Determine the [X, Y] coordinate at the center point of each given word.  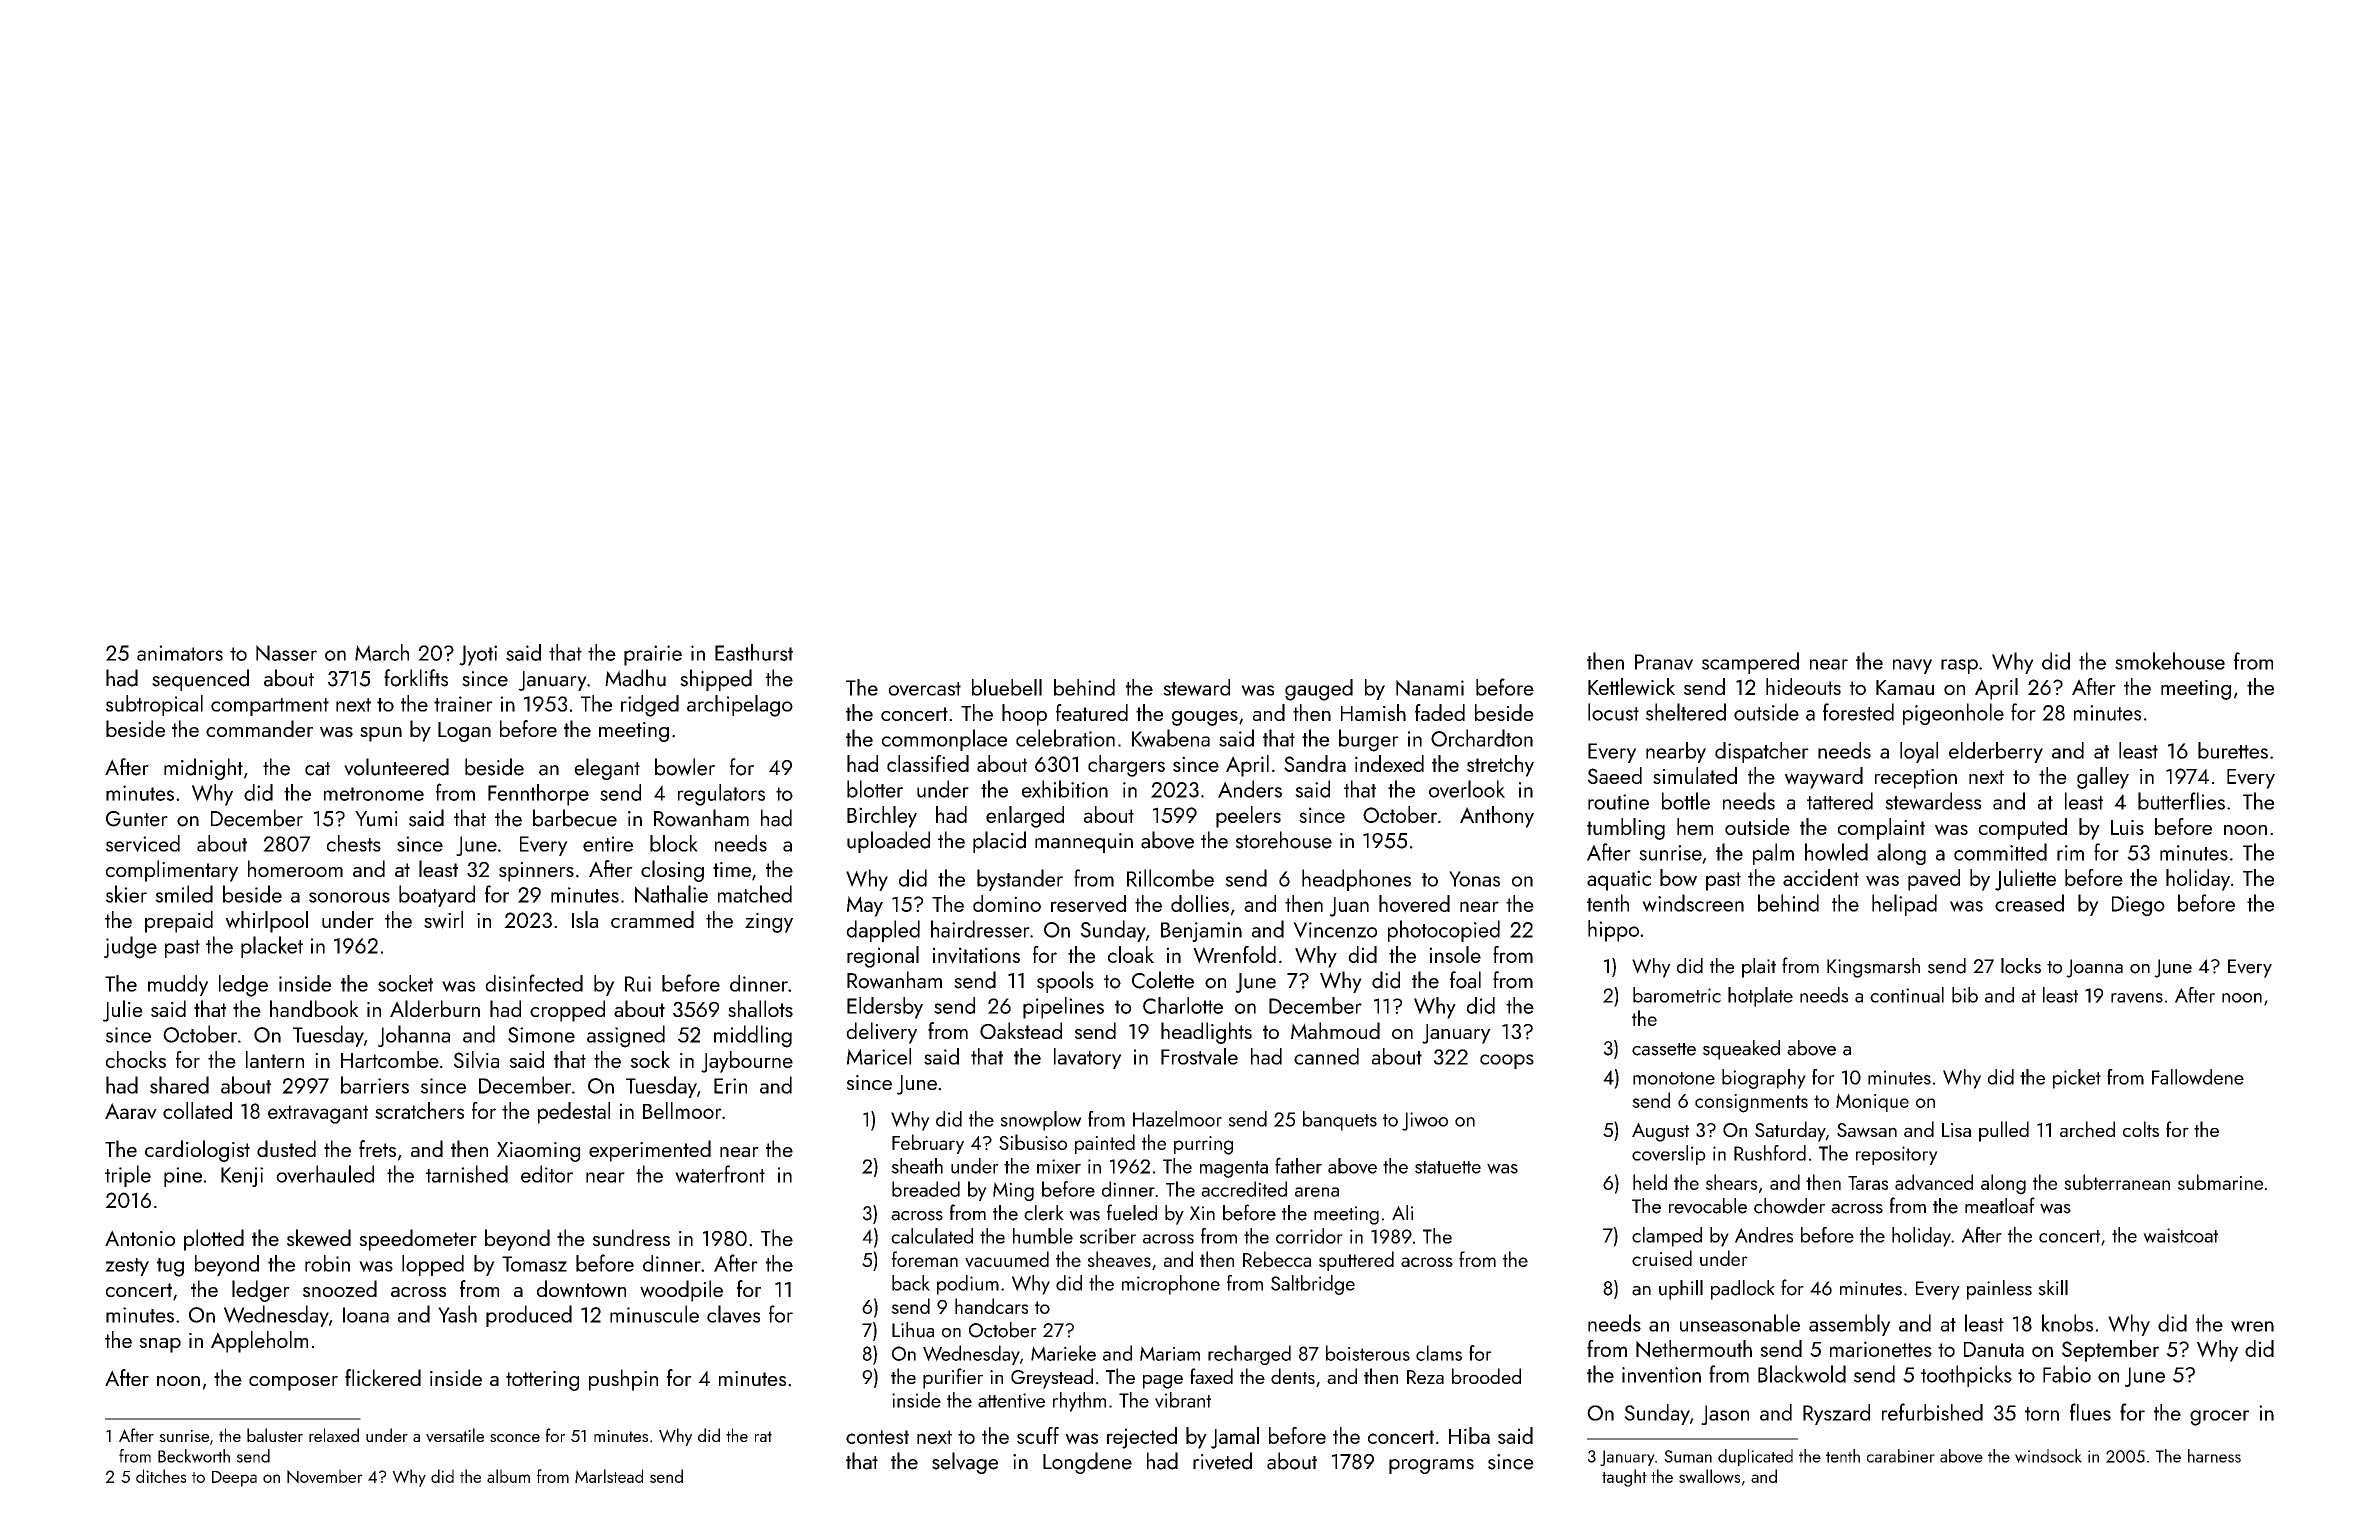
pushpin [623, 1380]
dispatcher [1762, 752]
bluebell [1007, 687]
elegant [607, 769]
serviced [143, 843]
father [1298, 1165]
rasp [1959, 666]
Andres [1764, 1235]
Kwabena [1171, 738]
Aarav [131, 1111]
